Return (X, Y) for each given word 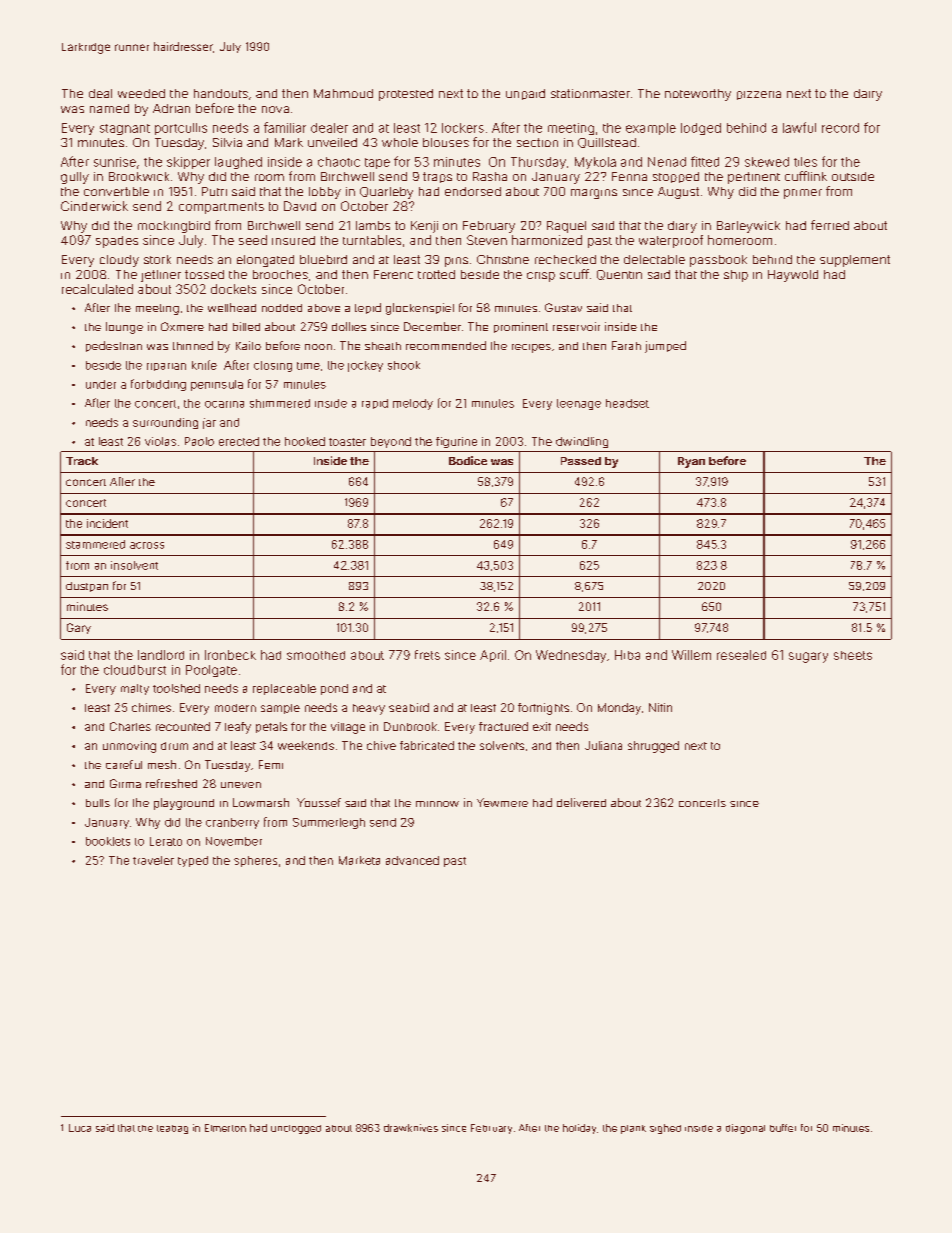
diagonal (745, 1129)
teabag (172, 1129)
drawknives (411, 1128)
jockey (365, 366)
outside (853, 176)
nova (275, 109)
